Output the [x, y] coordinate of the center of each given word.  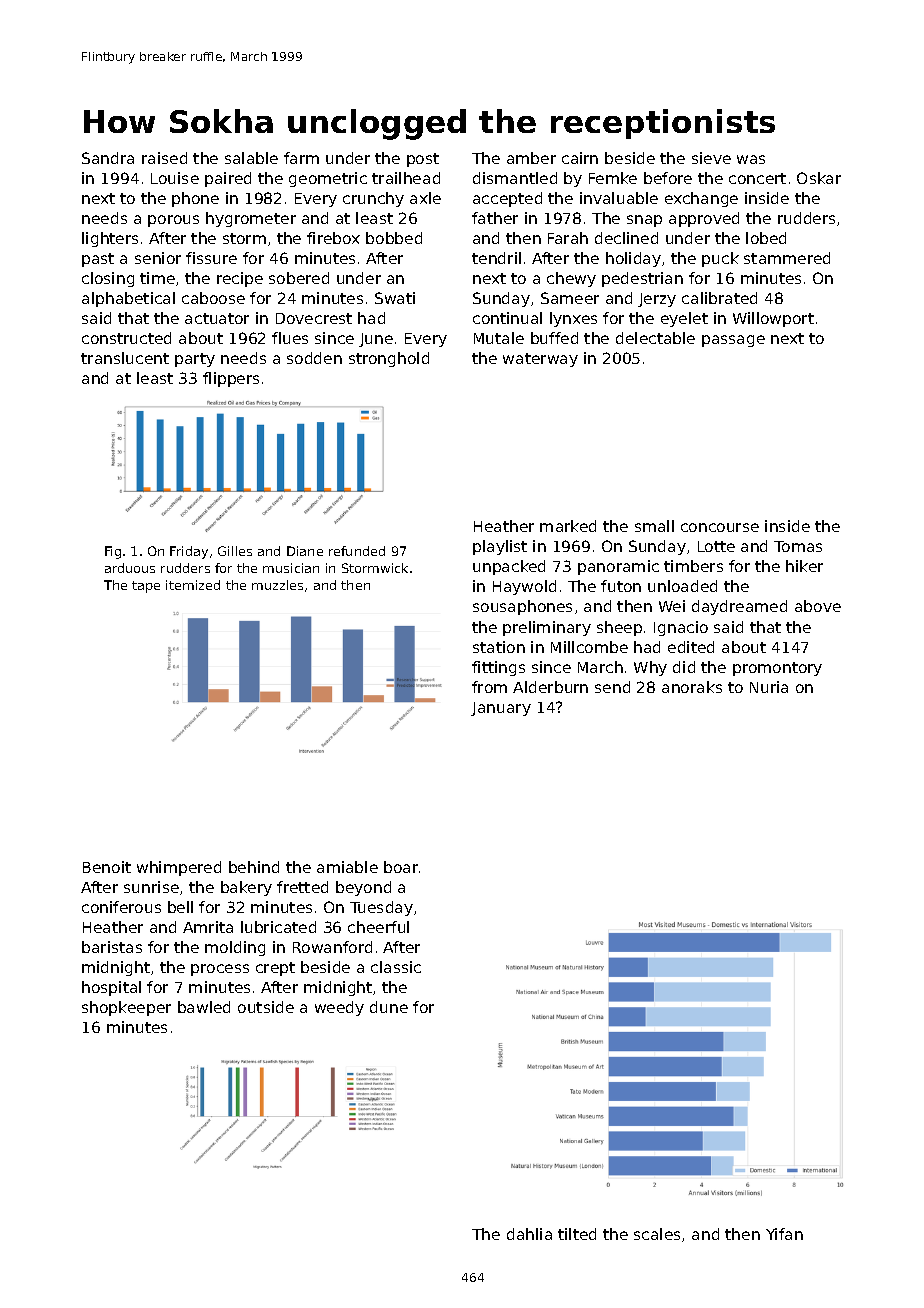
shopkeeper [126, 1008]
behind [254, 867]
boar [401, 867]
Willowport [773, 319]
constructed [126, 338]
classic [396, 967]
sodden [314, 358]
